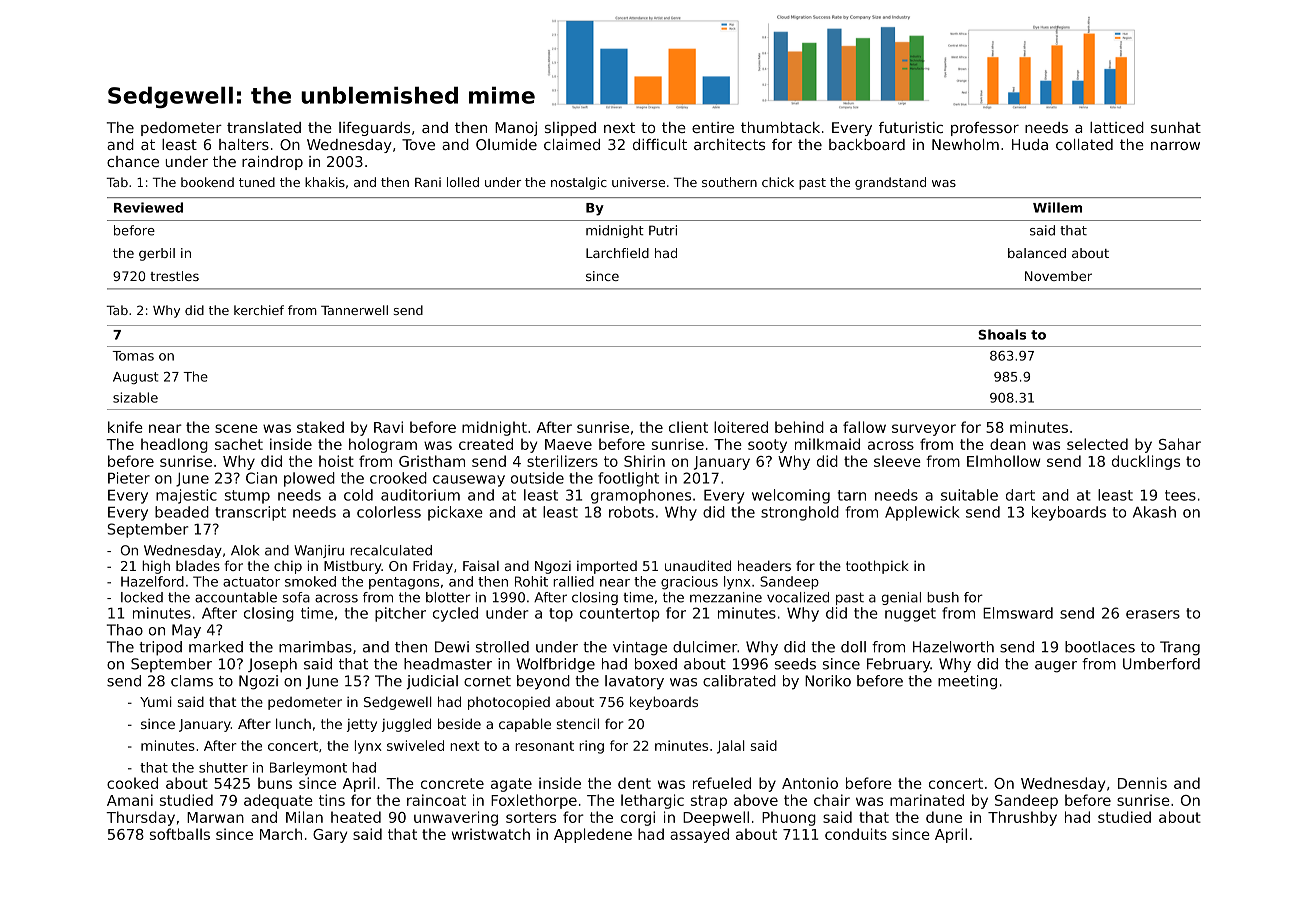  What do you see at coordinates (511, 785) in the page?
I see `agate` at bounding box center [511, 785].
